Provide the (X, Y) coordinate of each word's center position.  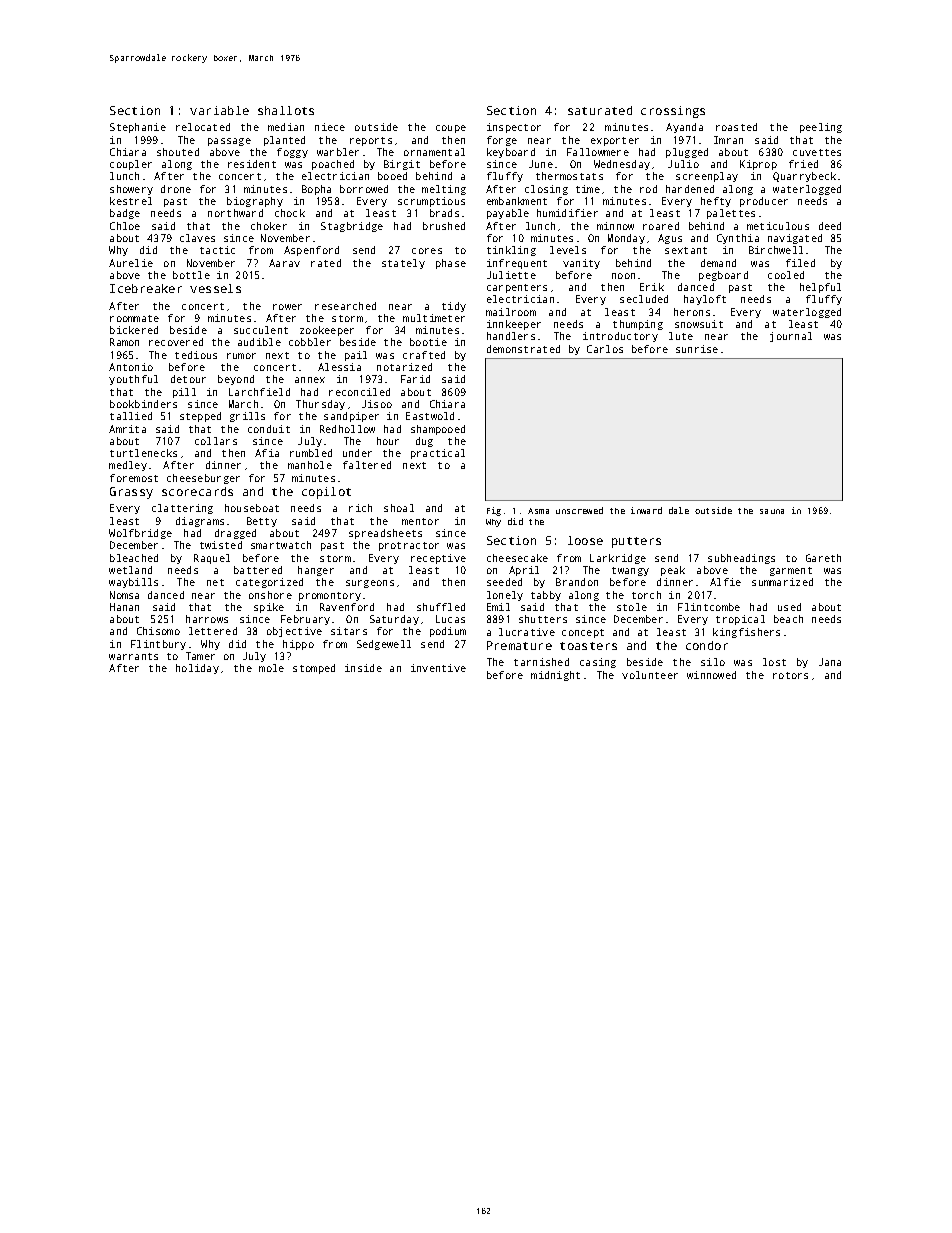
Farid (415, 379)
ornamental (434, 152)
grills (247, 417)
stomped (314, 669)
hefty (716, 202)
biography (255, 202)
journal (791, 337)
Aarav (284, 263)
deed (830, 226)
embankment (517, 201)
